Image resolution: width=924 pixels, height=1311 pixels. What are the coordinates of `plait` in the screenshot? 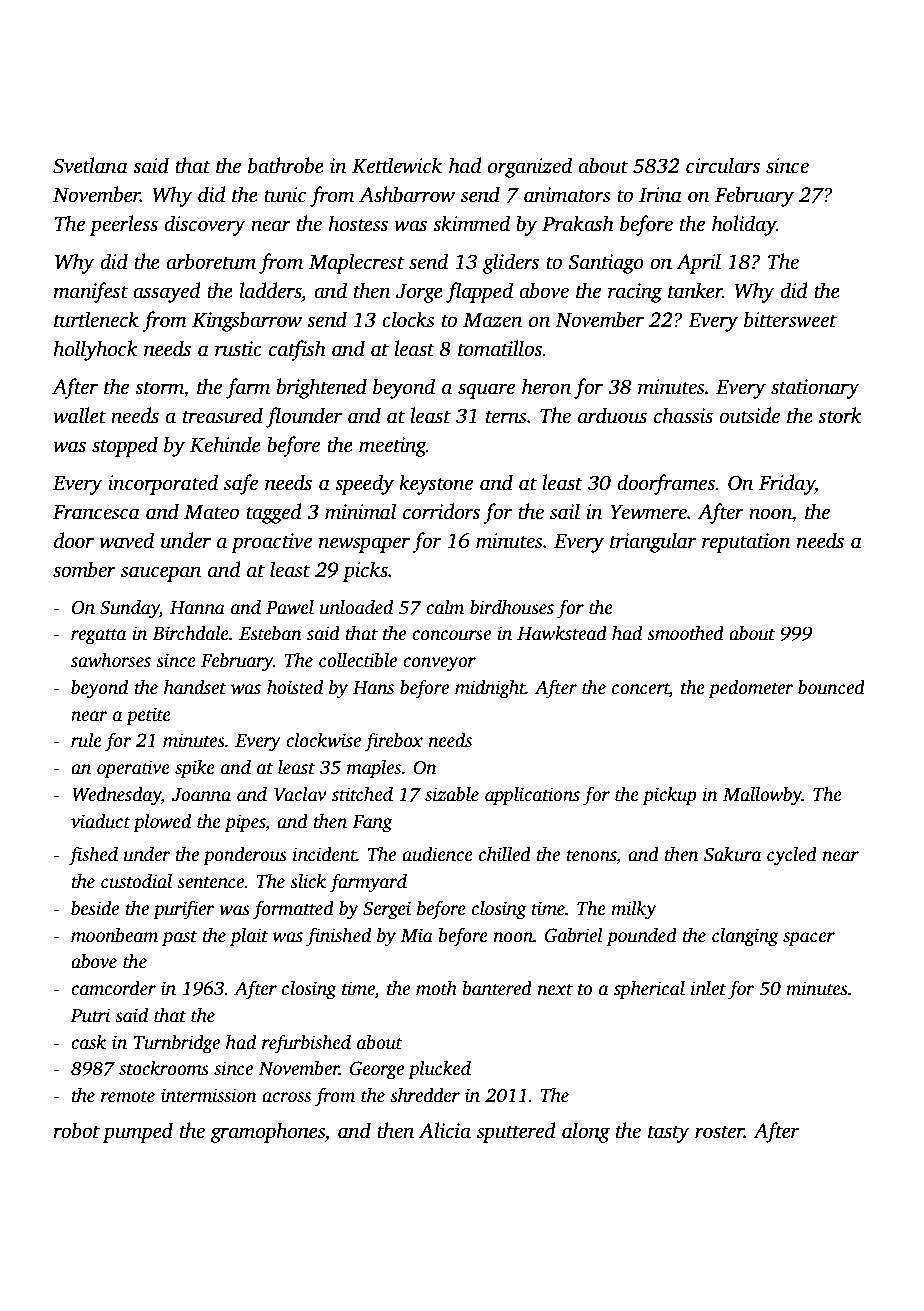 It's located at (249, 936).
